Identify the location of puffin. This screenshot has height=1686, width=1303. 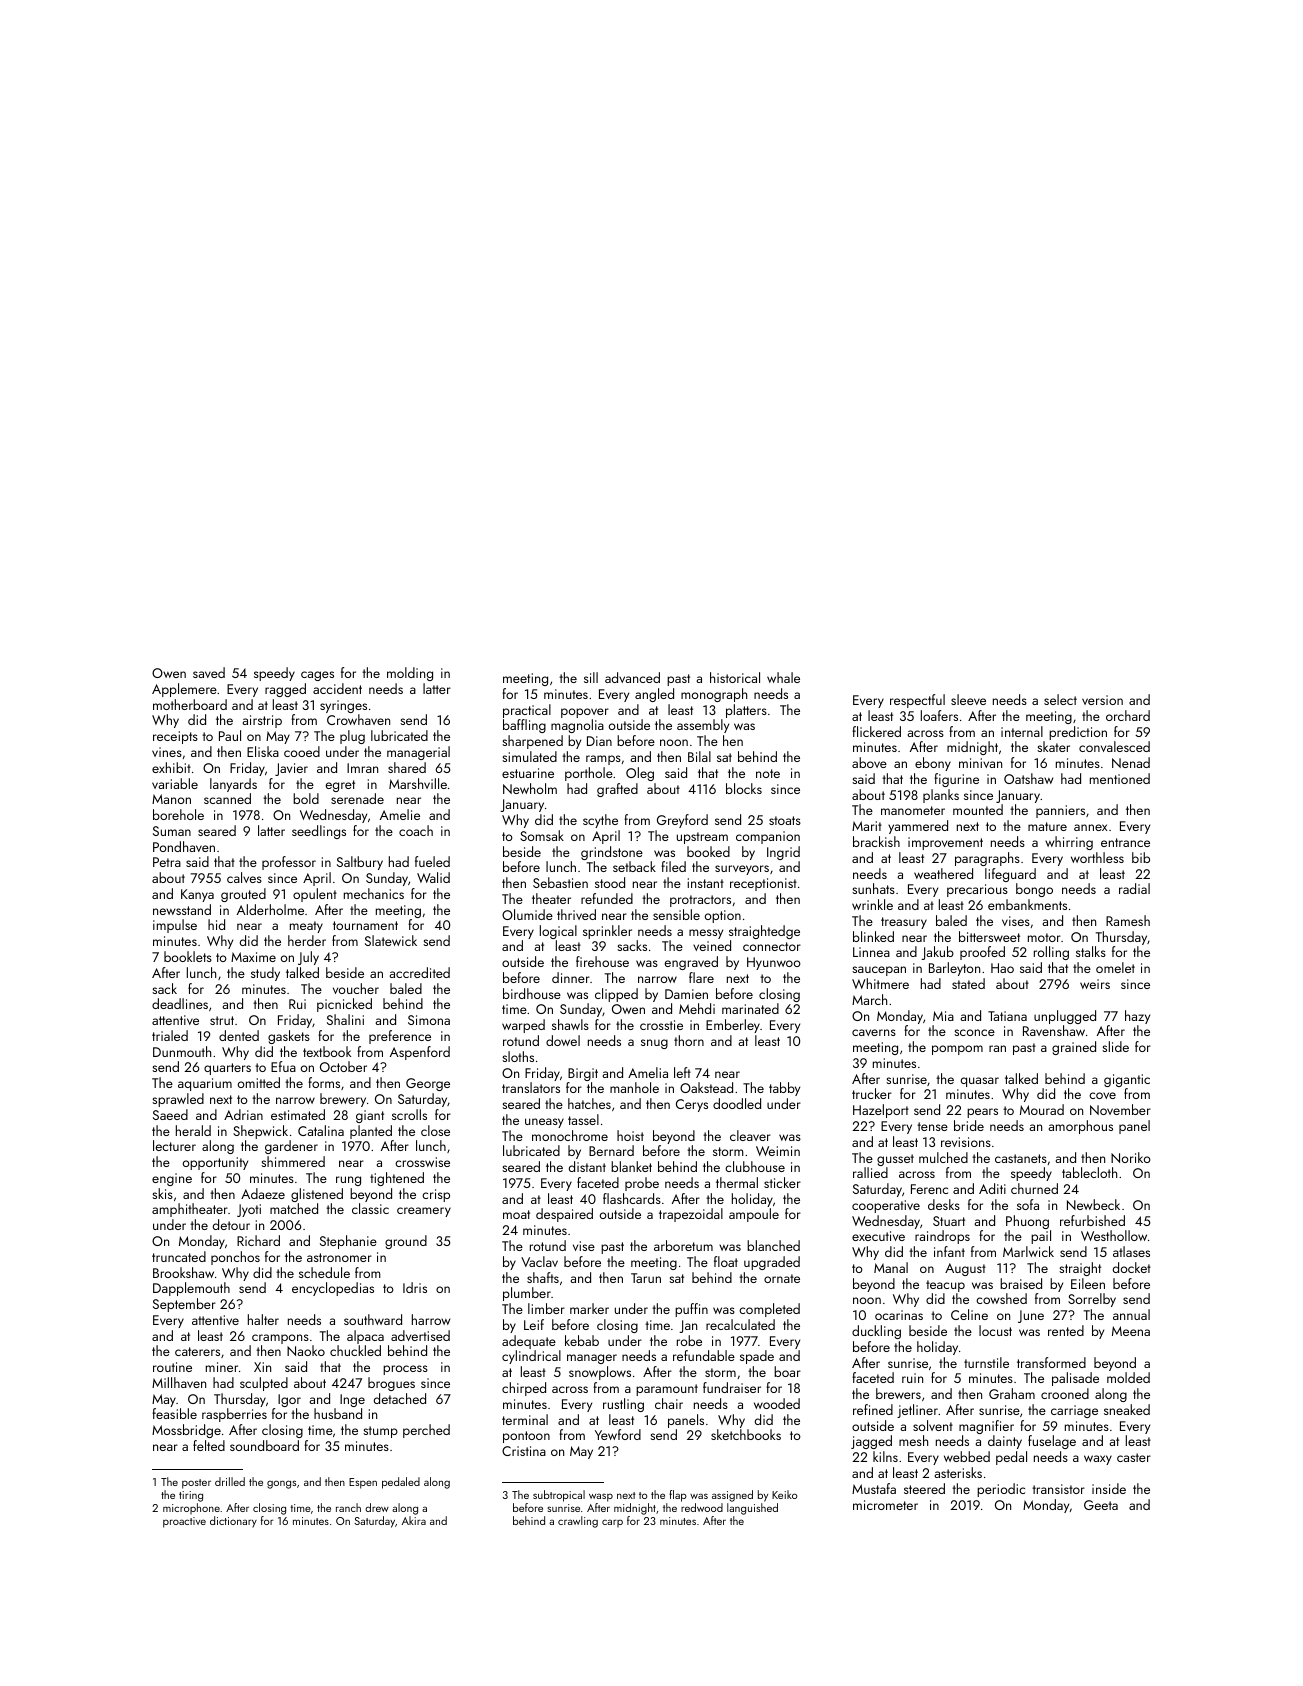
(691, 1310).
